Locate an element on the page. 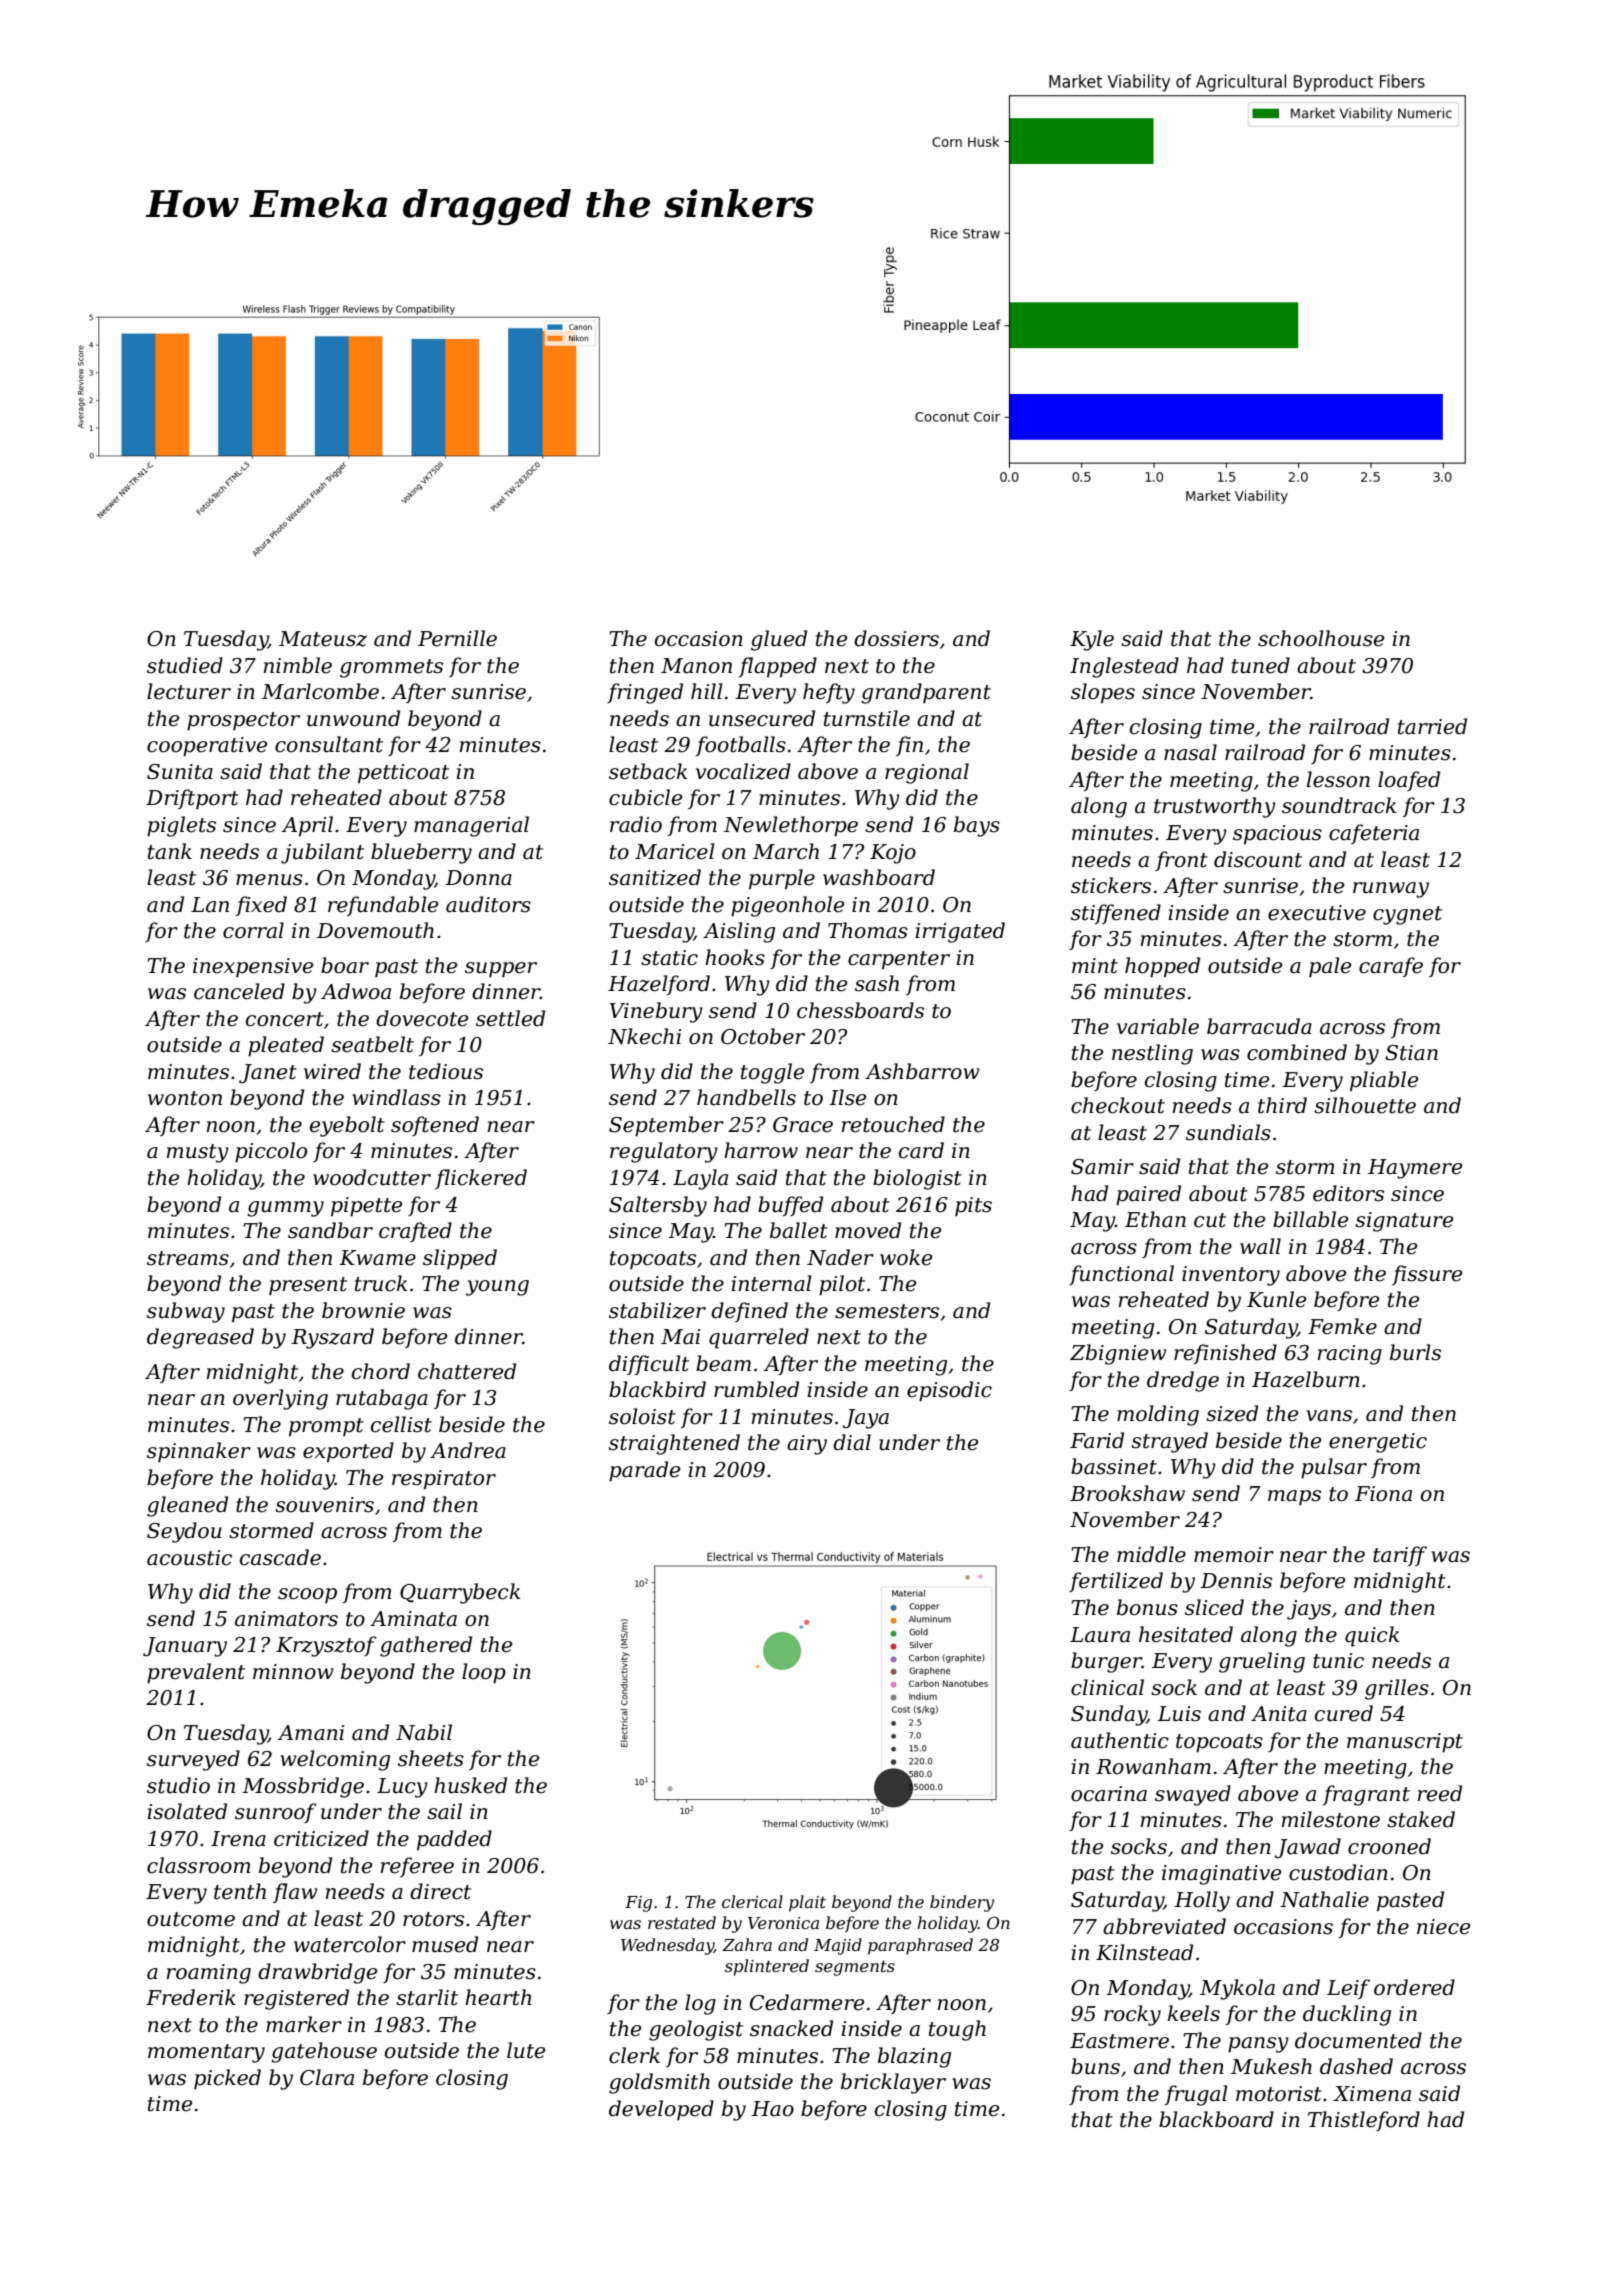  plait is located at coordinates (807, 1903).
